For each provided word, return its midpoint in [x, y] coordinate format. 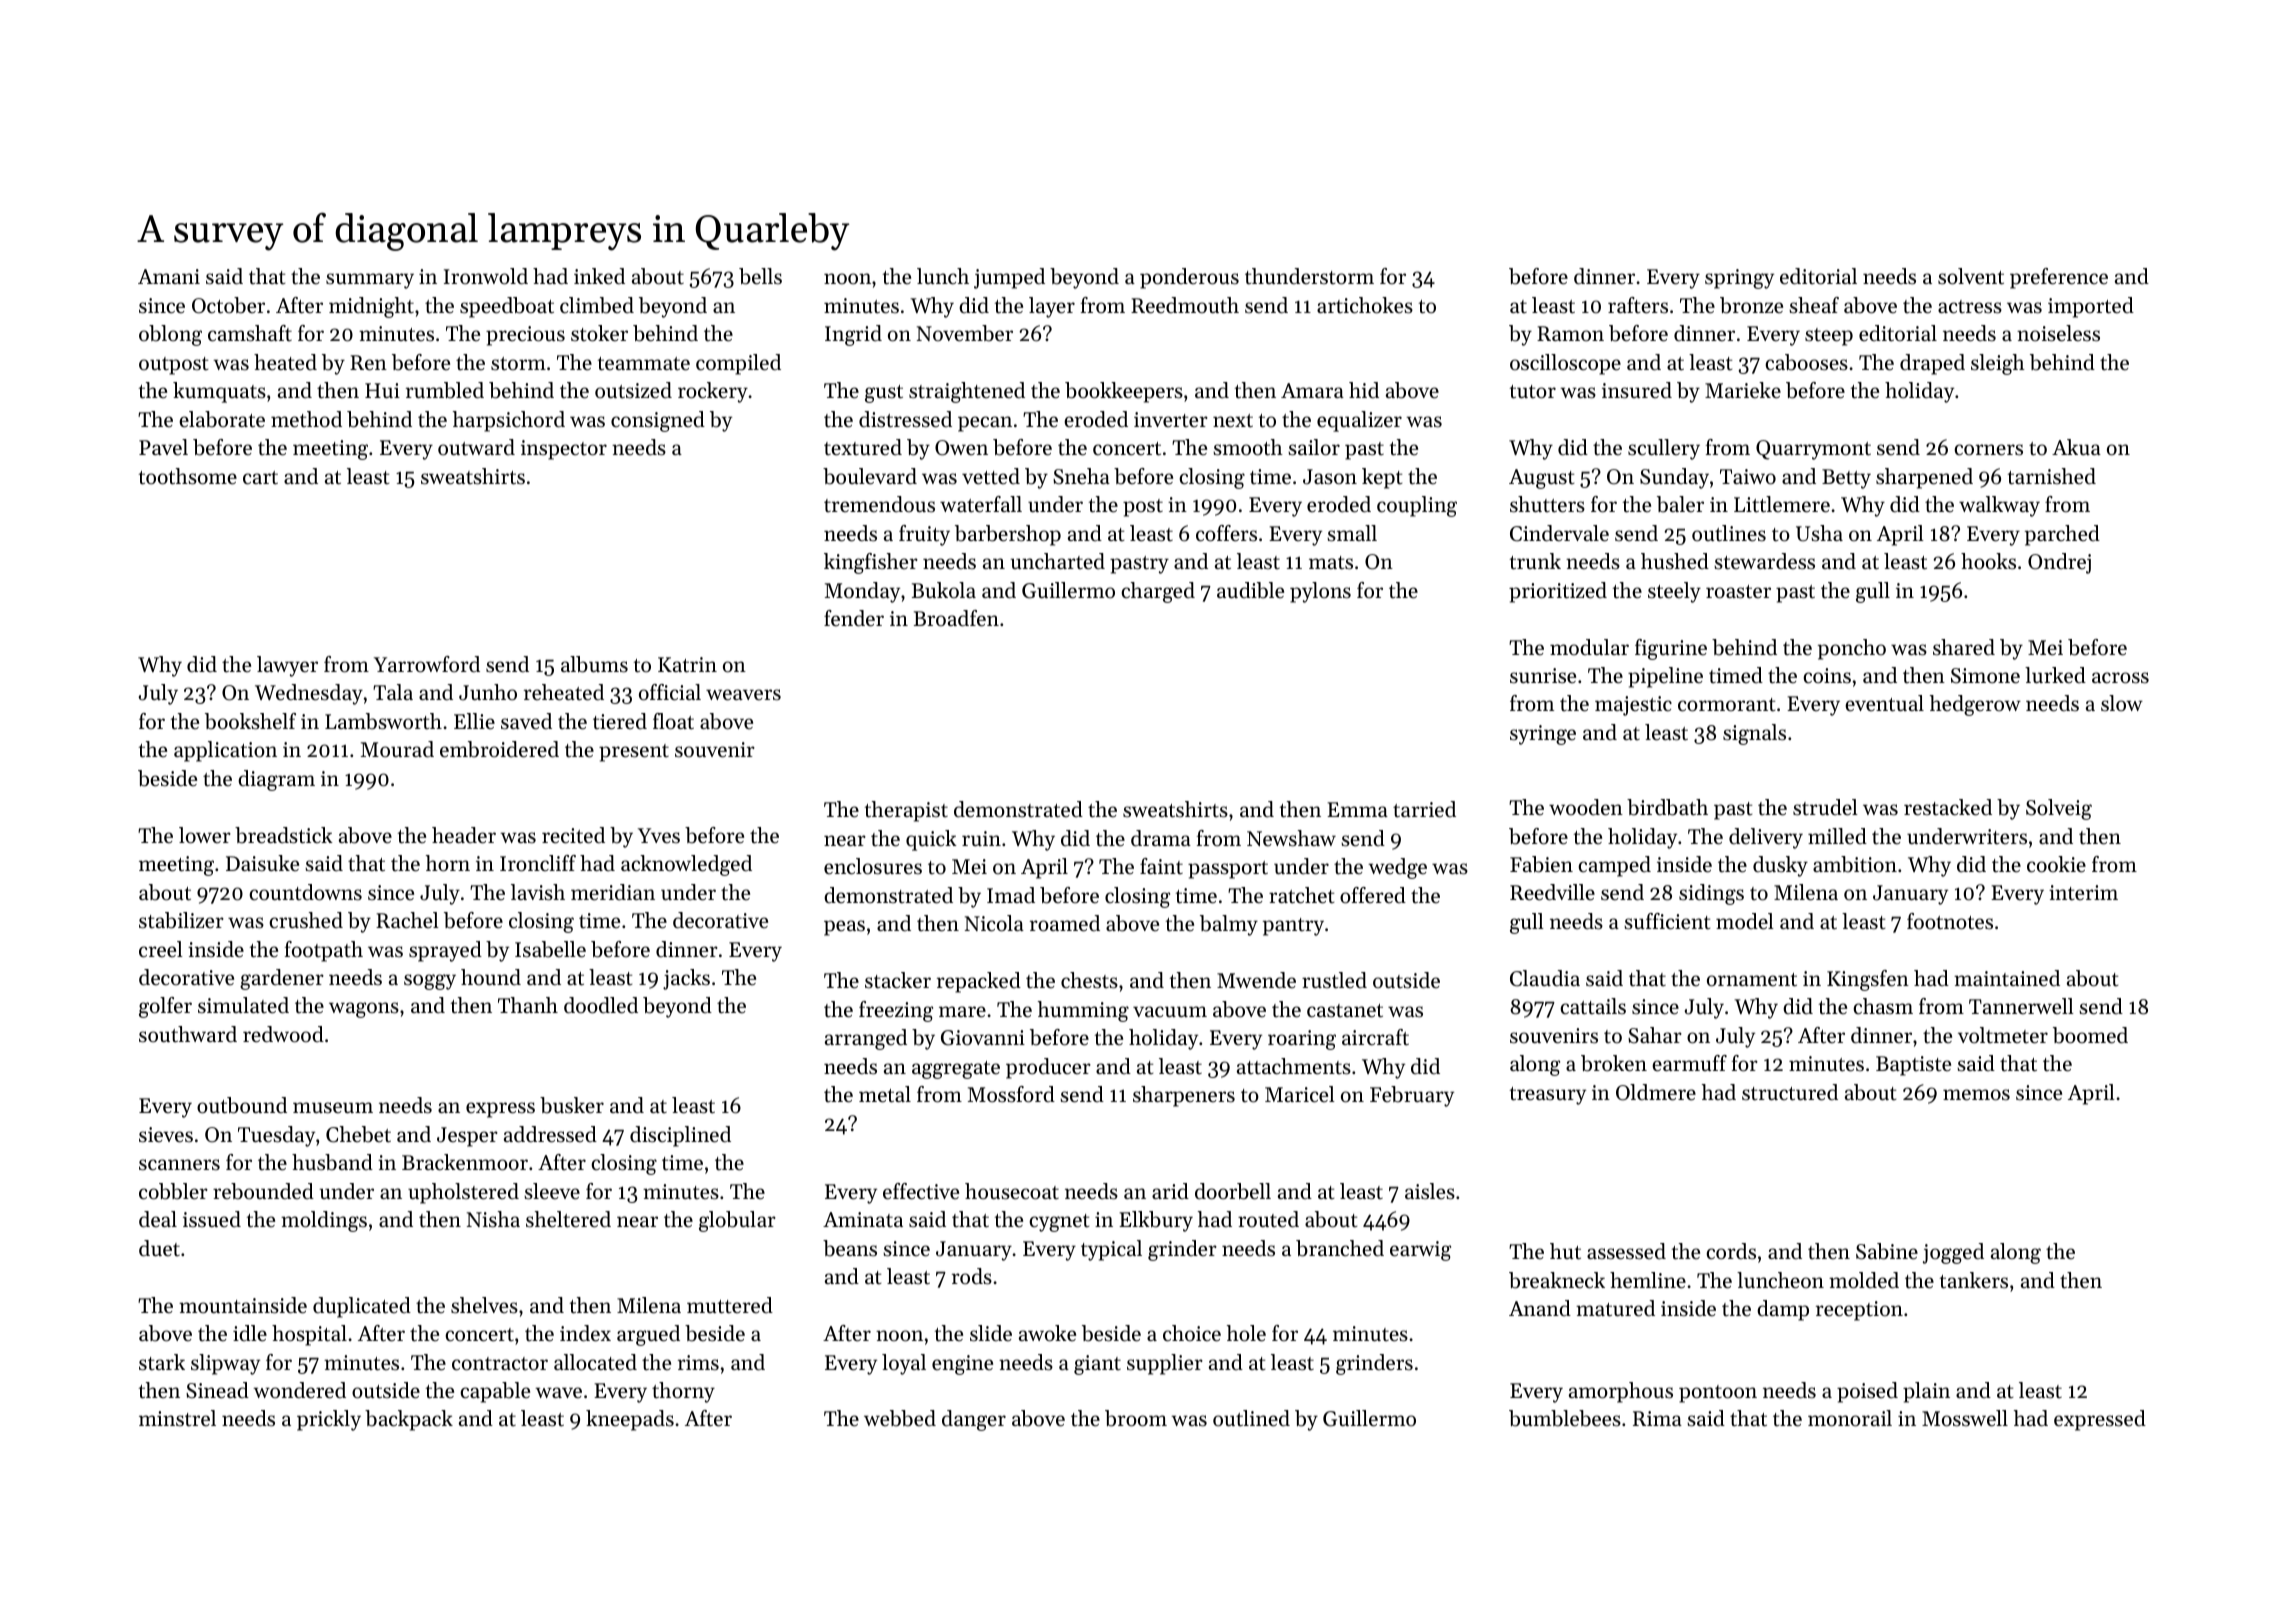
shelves [484, 1305]
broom [1136, 1418]
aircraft [1375, 1037]
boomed [2090, 1035]
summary [370, 281]
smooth [1248, 447]
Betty [1846, 479]
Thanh [528, 1005]
